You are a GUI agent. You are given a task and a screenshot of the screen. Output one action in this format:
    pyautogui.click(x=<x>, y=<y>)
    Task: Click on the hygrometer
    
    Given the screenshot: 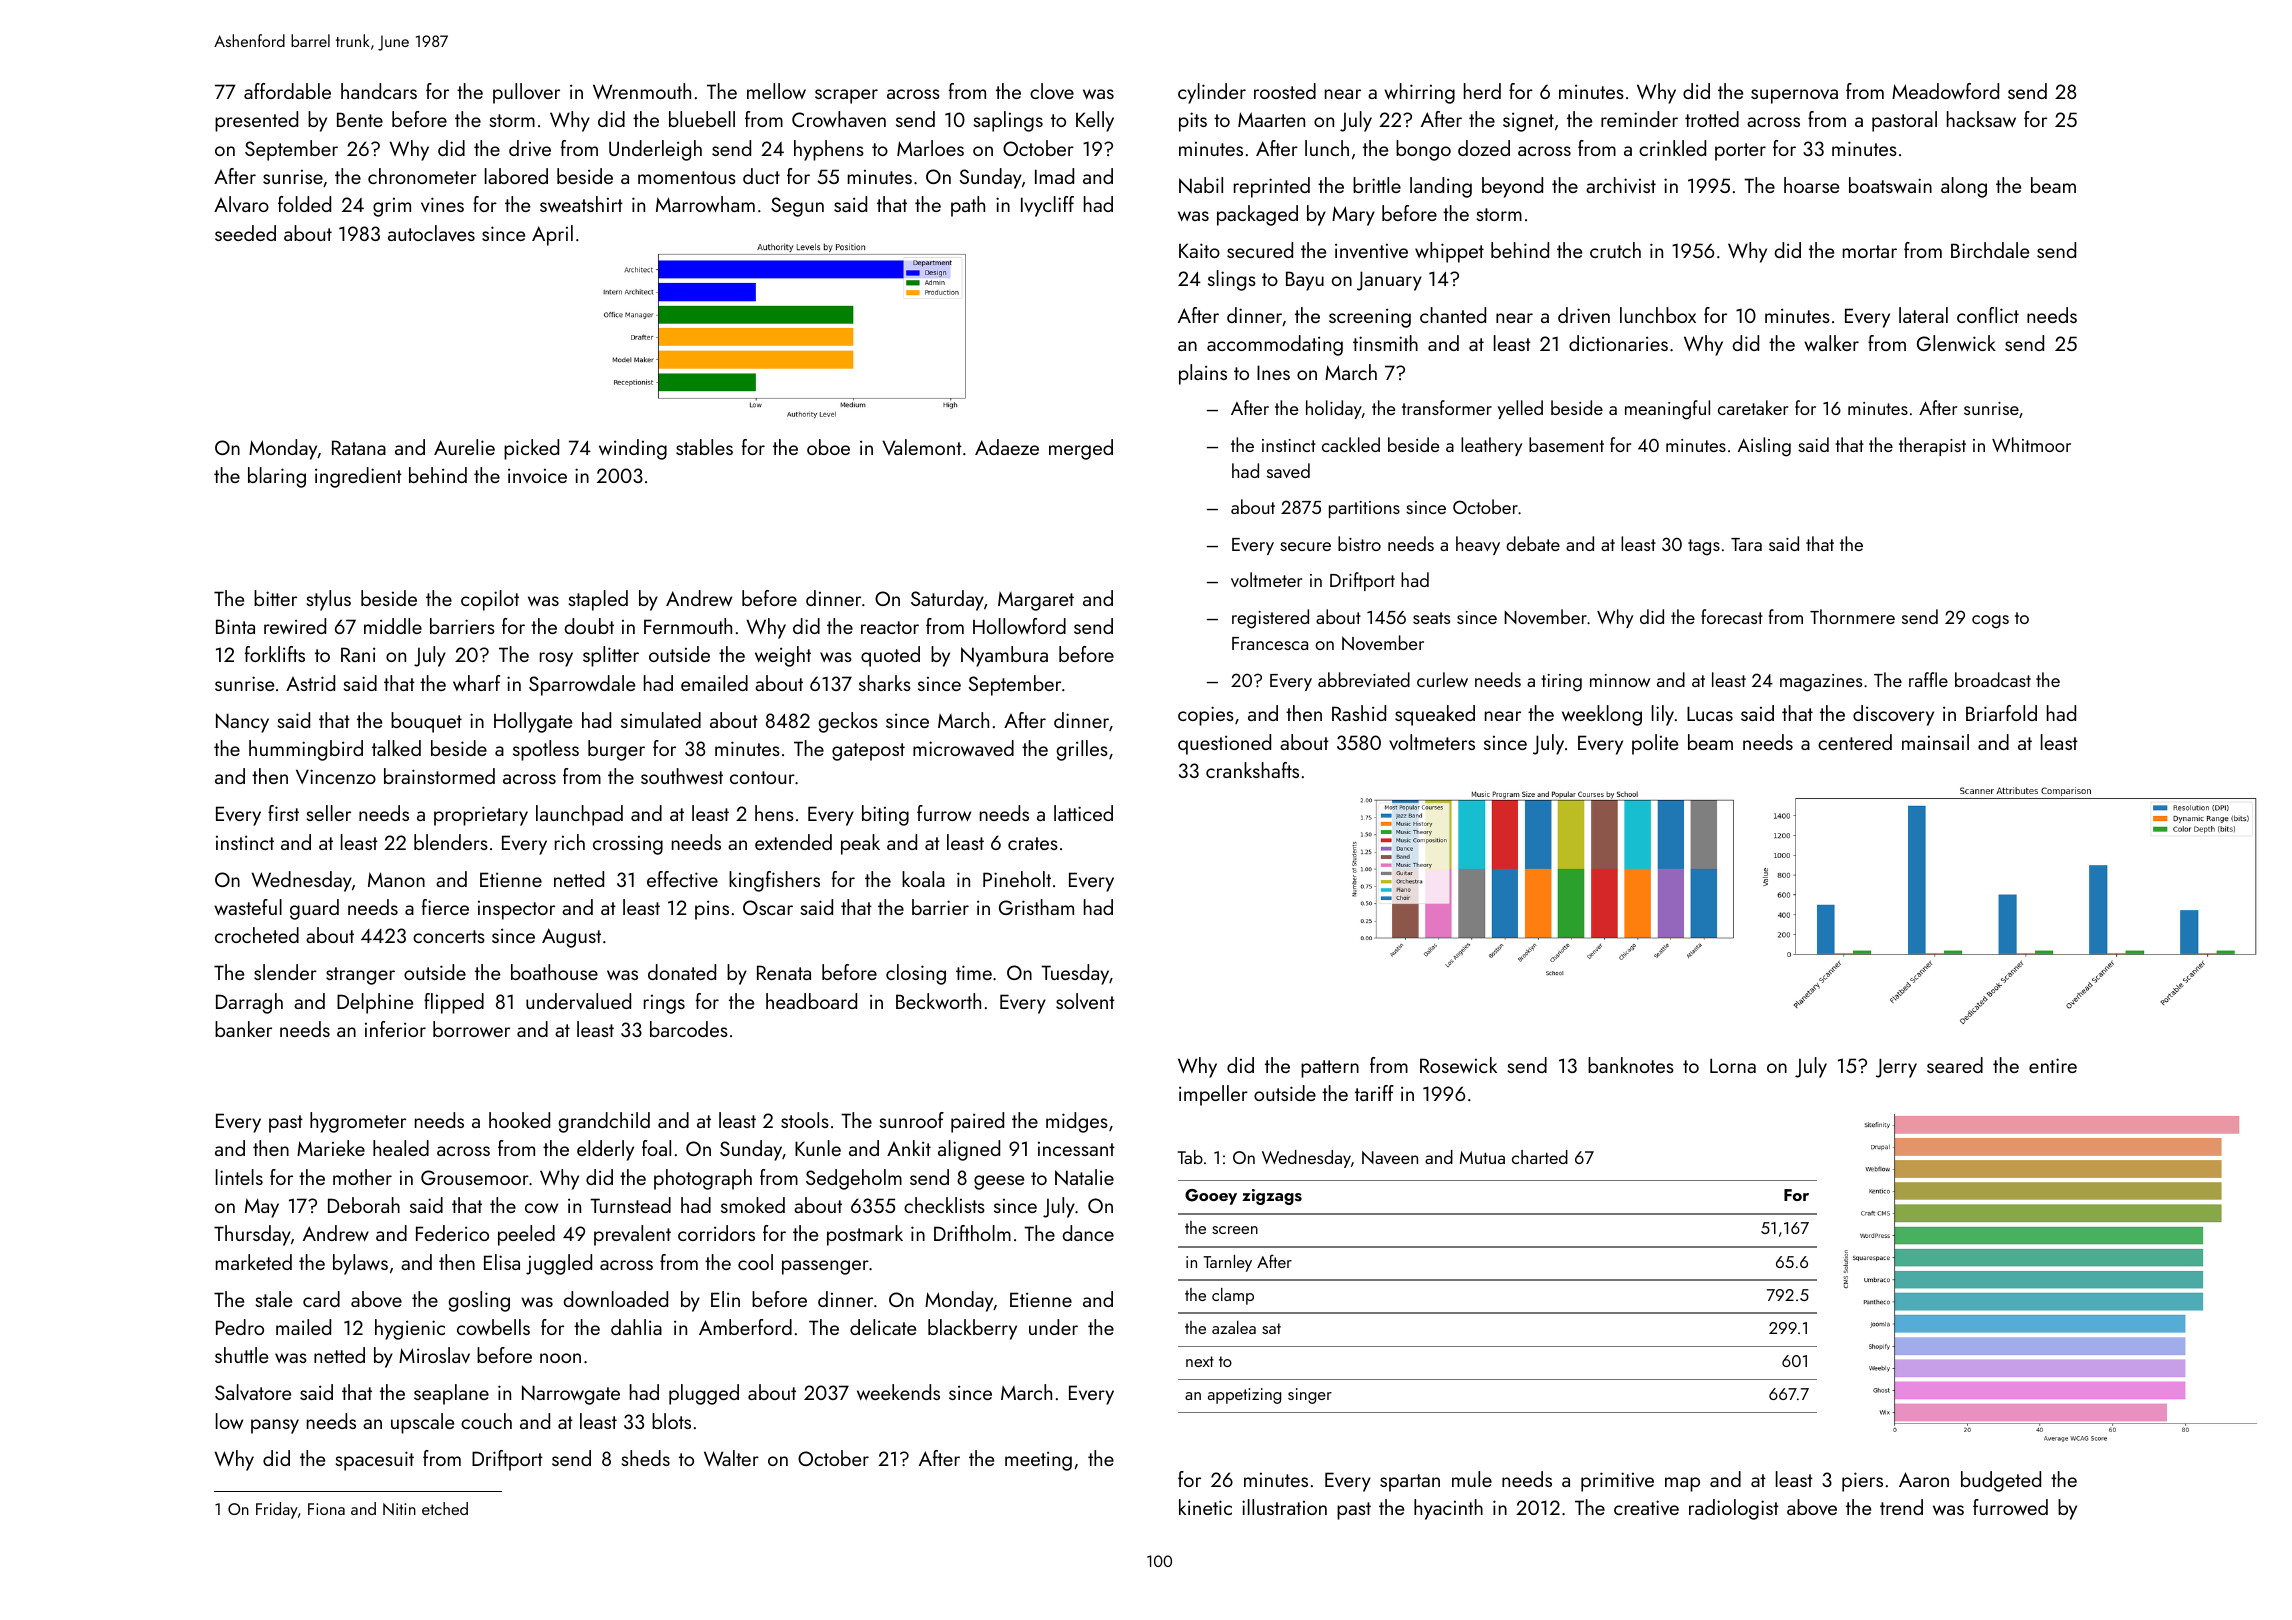 What is the action you would take?
    pyautogui.click(x=358, y=1122)
